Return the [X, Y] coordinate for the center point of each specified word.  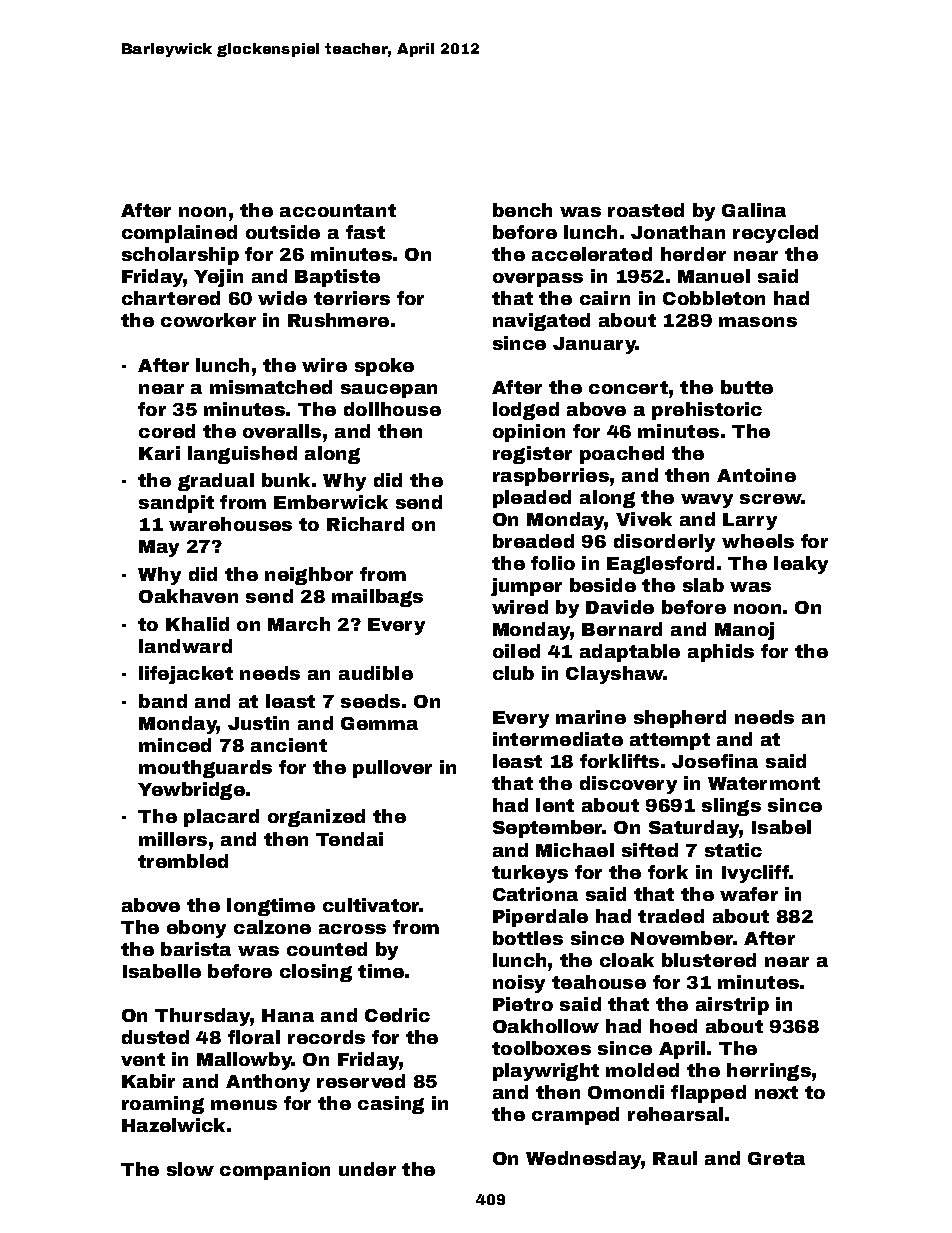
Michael [575, 850]
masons [758, 322]
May [159, 548]
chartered [171, 298]
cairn [605, 298]
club [513, 673]
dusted [155, 1037]
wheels [758, 541]
